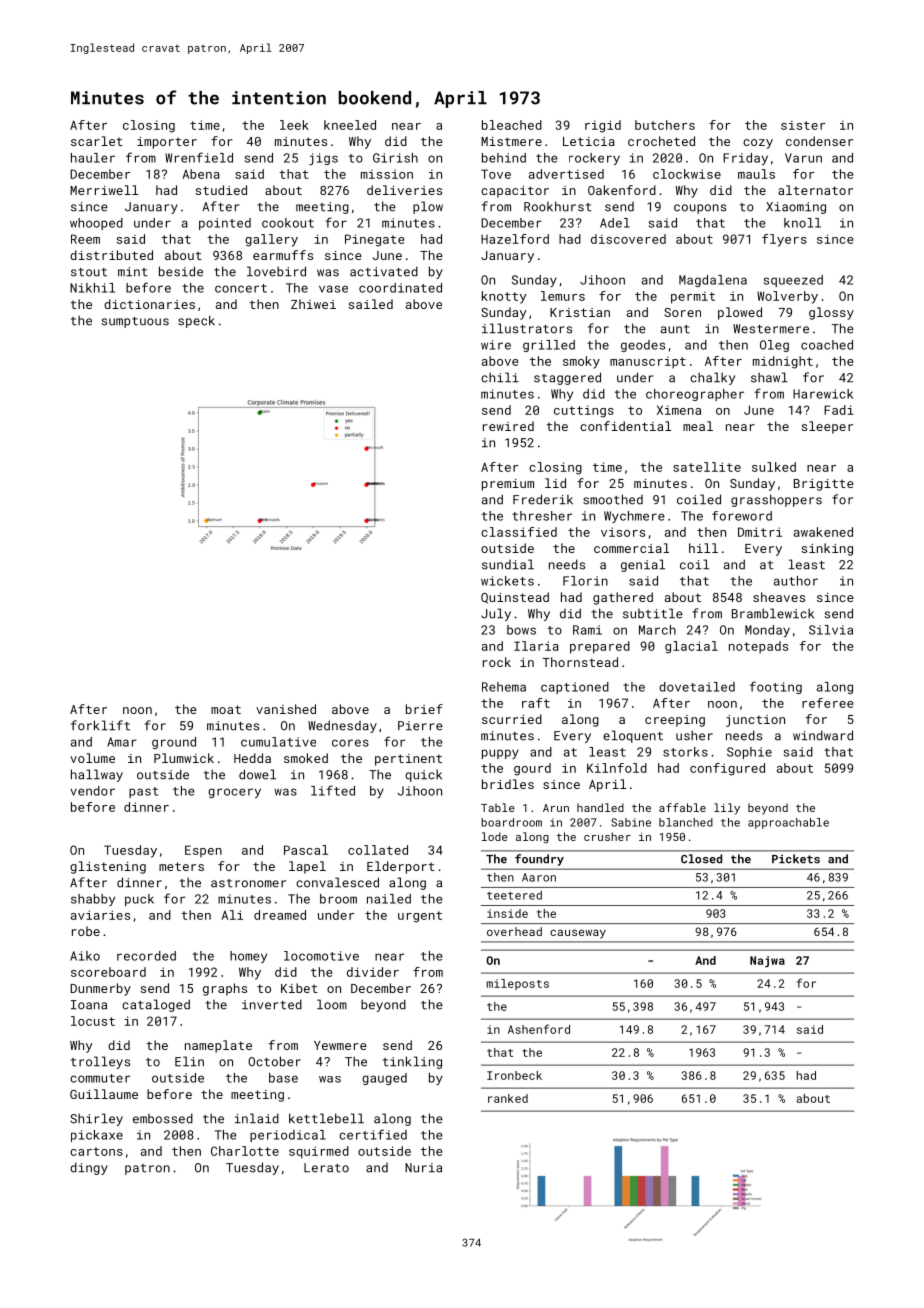 This screenshot has width=924, height=1308. Describe the element at coordinates (395, 158) in the screenshot. I see `Girish` at that location.
